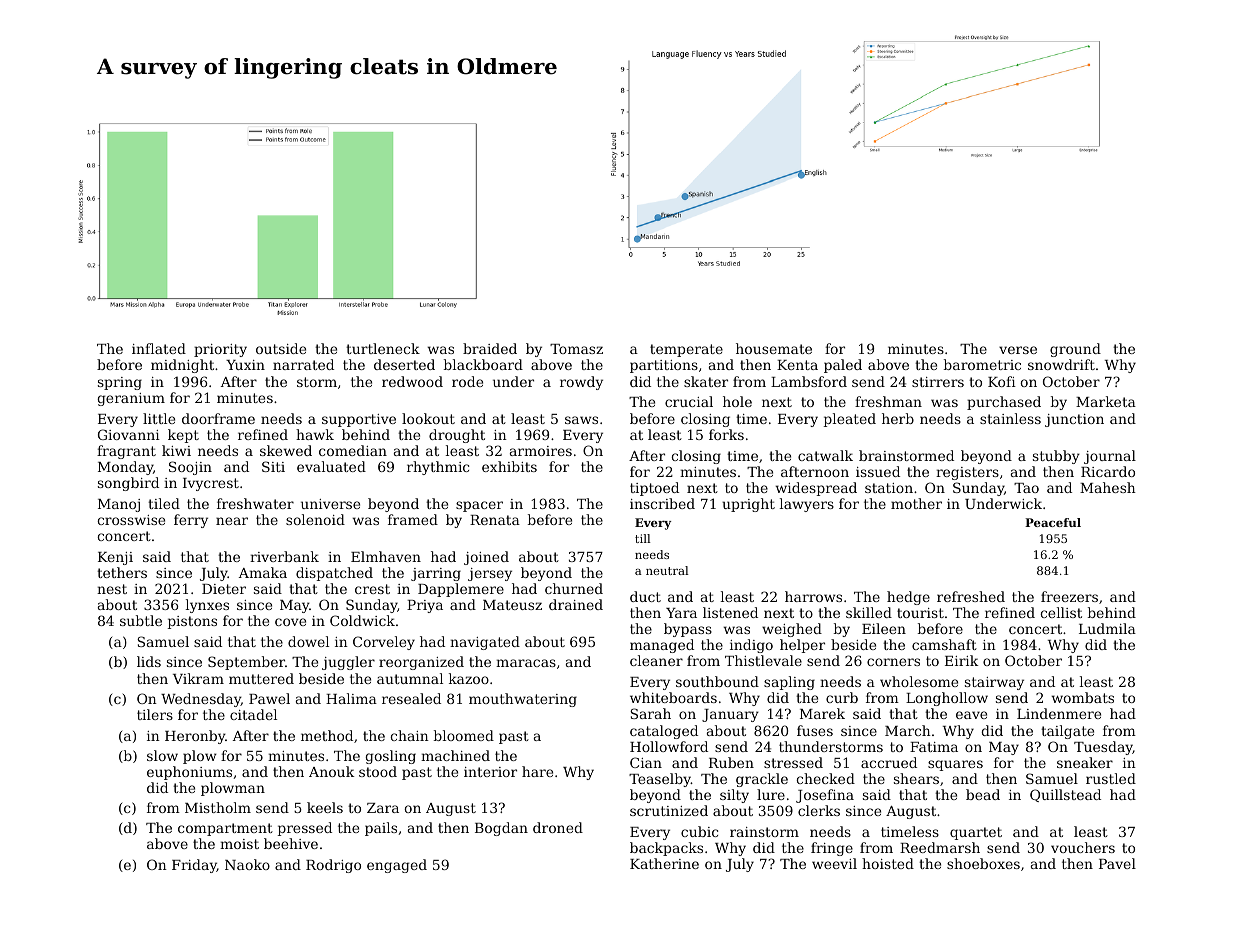 The width and height of the image is (1233, 952). What do you see at coordinates (495, 520) in the image?
I see `Renata` at bounding box center [495, 520].
